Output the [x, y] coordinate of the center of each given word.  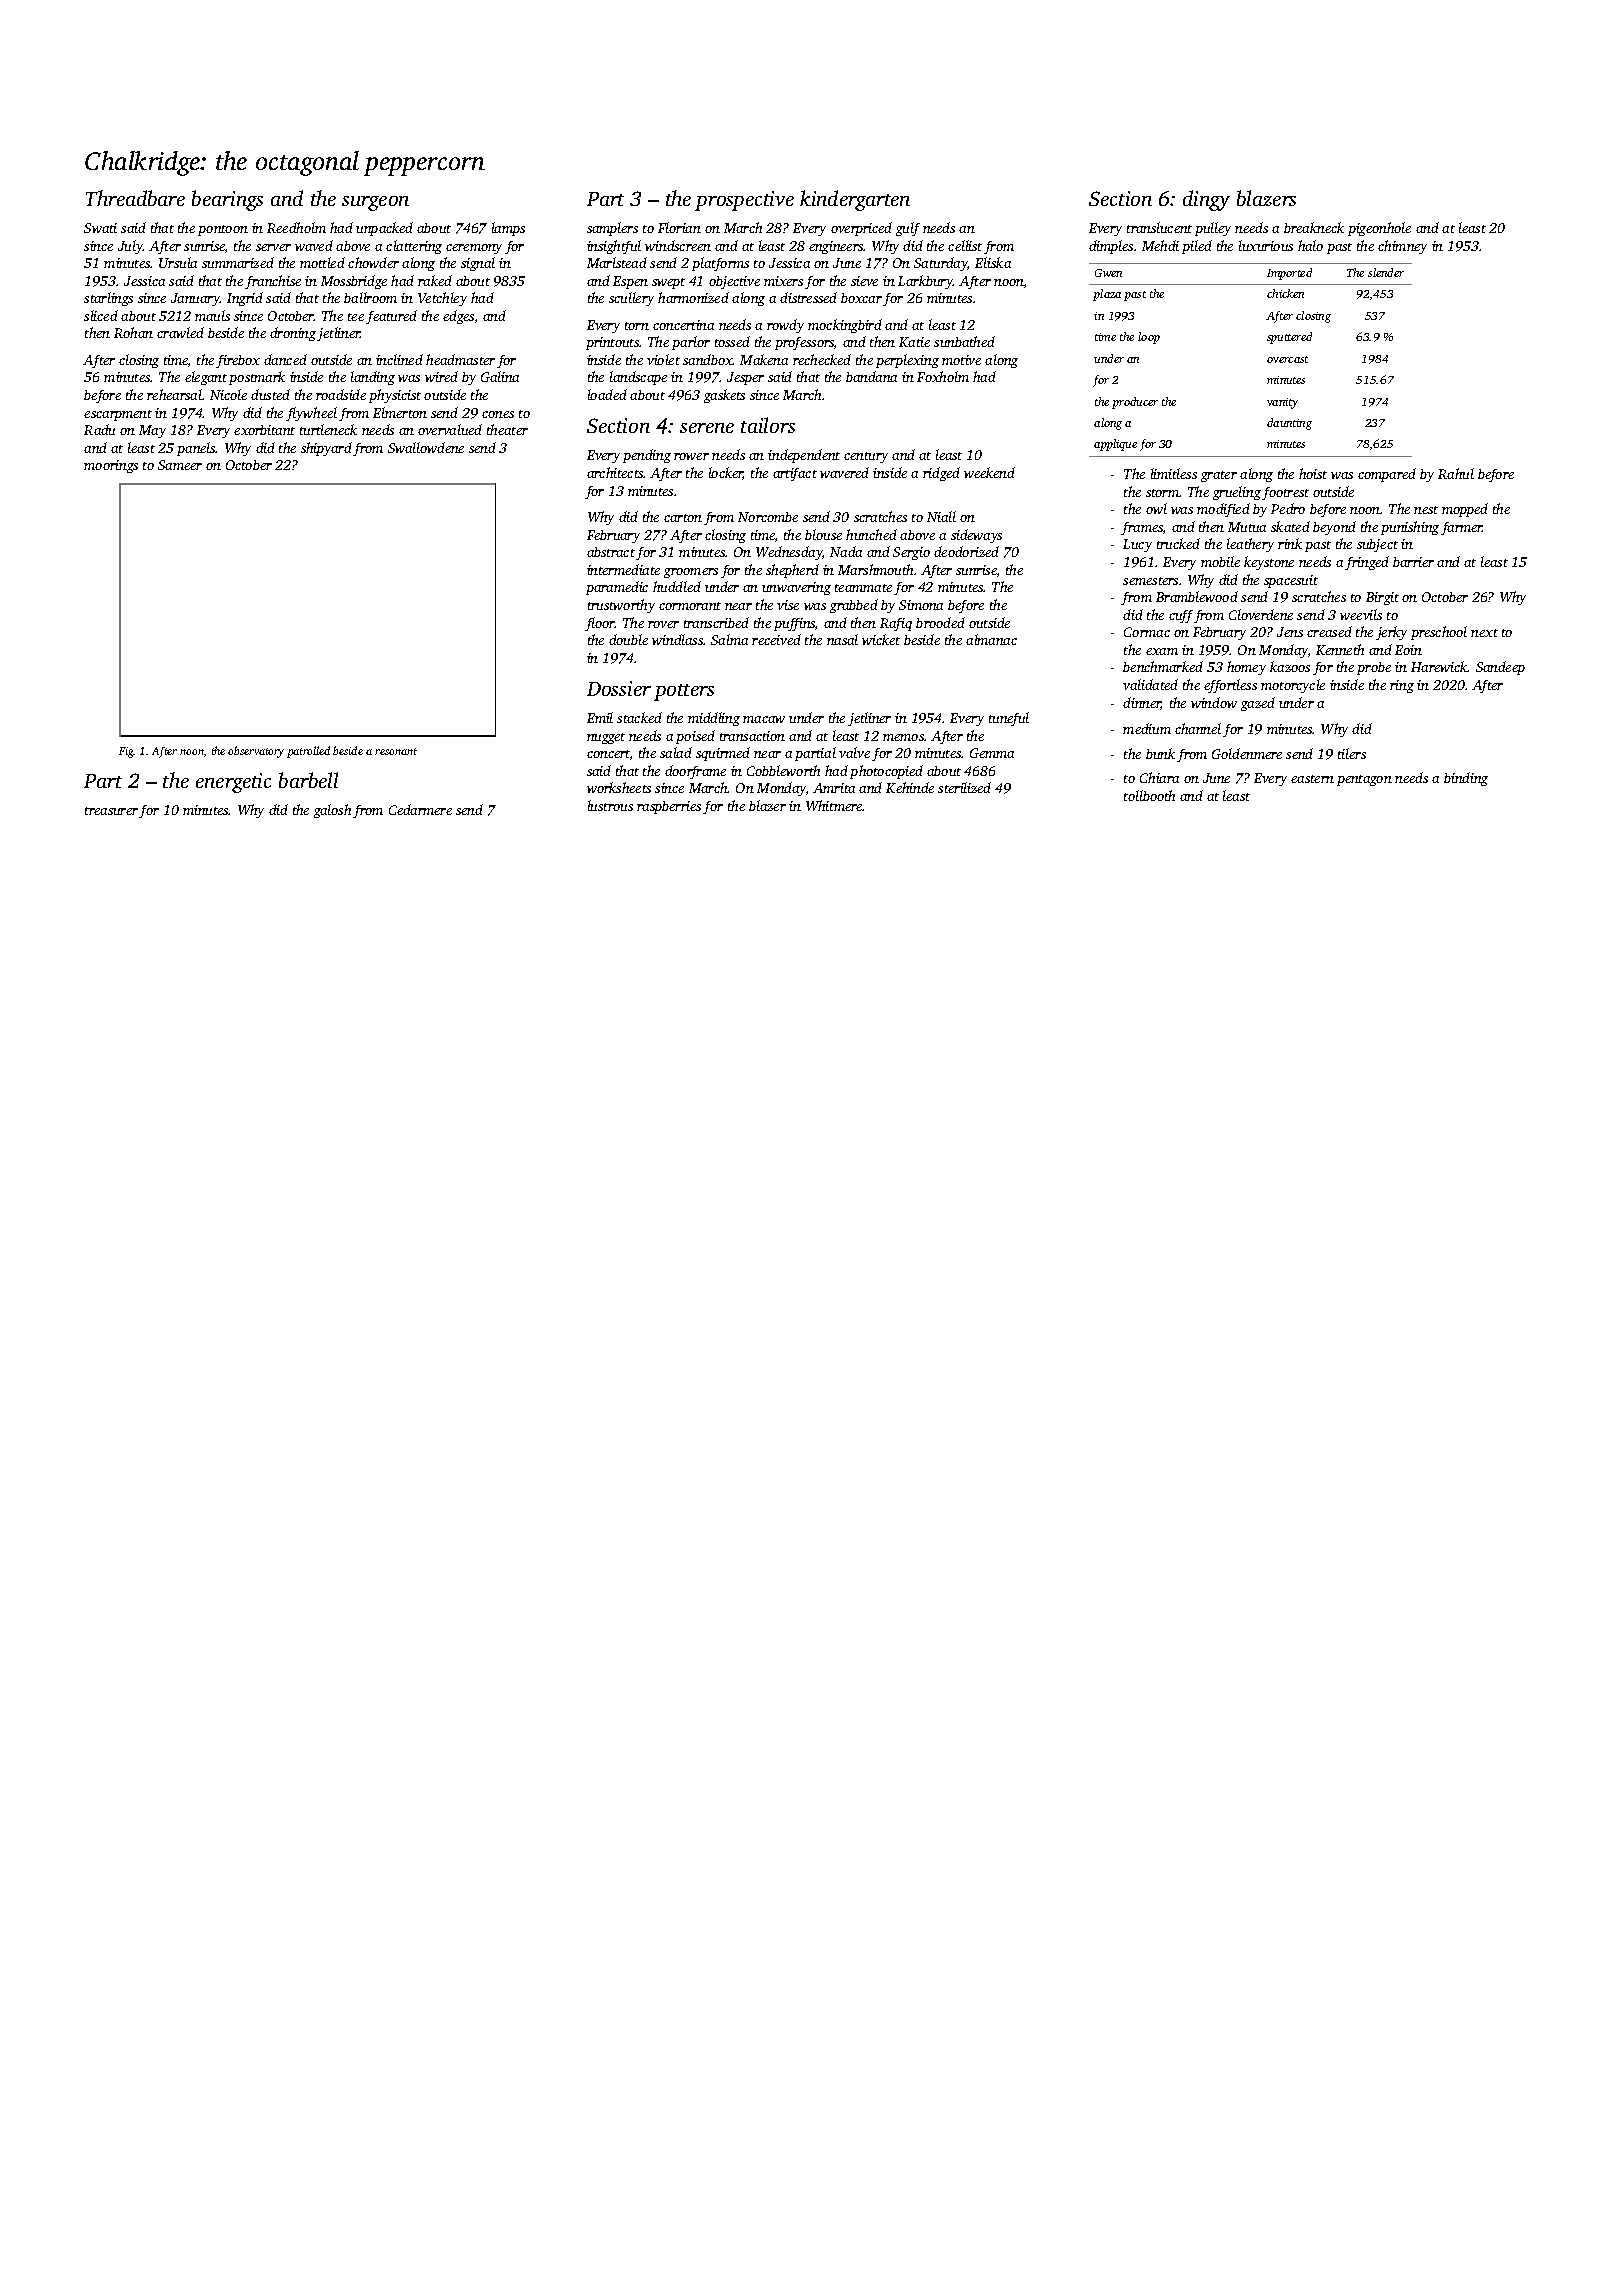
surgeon [375, 203]
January [195, 299]
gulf [908, 229]
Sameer [180, 465]
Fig [126, 752]
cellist [965, 245]
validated [1150, 684]
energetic [233, 783]
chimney [1402, 247]
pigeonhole [1379, 229]
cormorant [690, 606]
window [1214, 702]
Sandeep [1500, 668]
